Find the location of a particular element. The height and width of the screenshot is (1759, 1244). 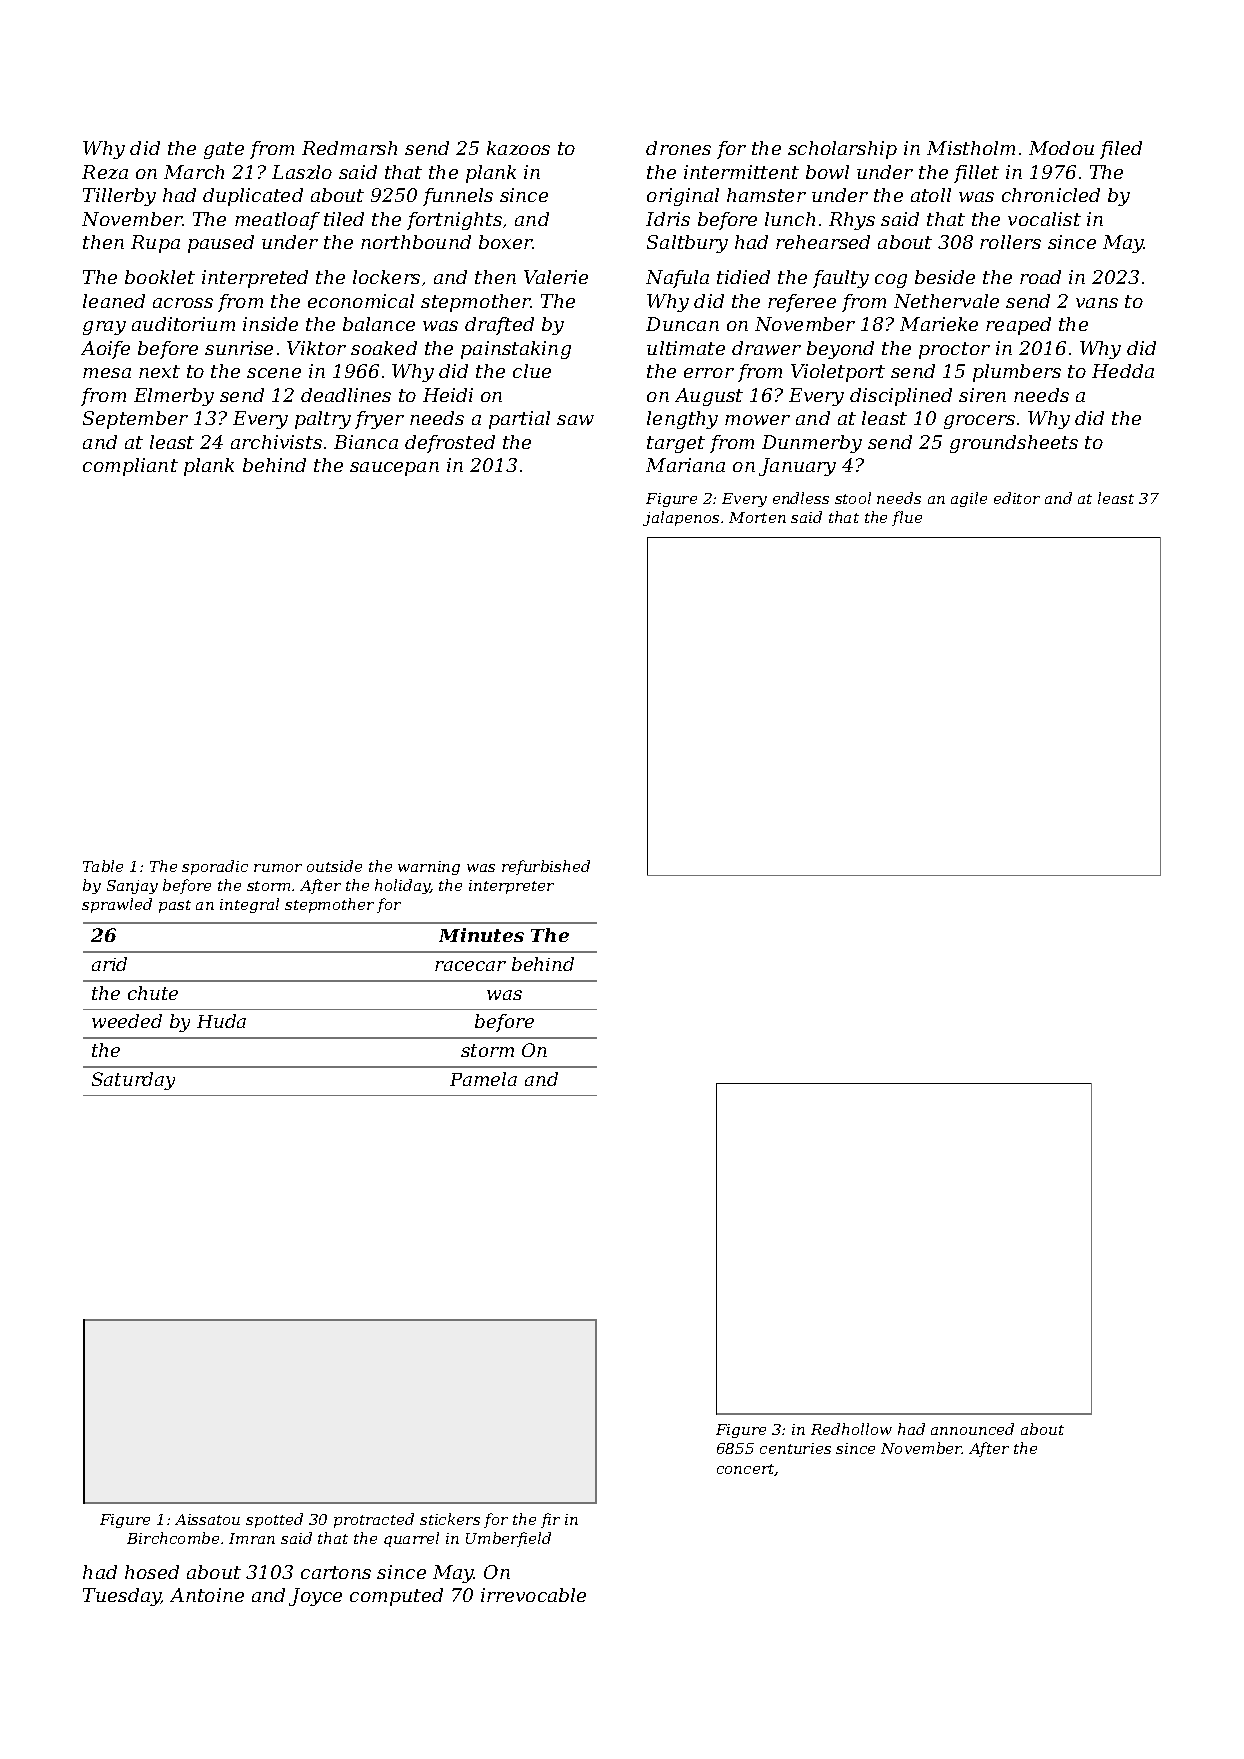

refurbished is located at coordinates (546, 867).
